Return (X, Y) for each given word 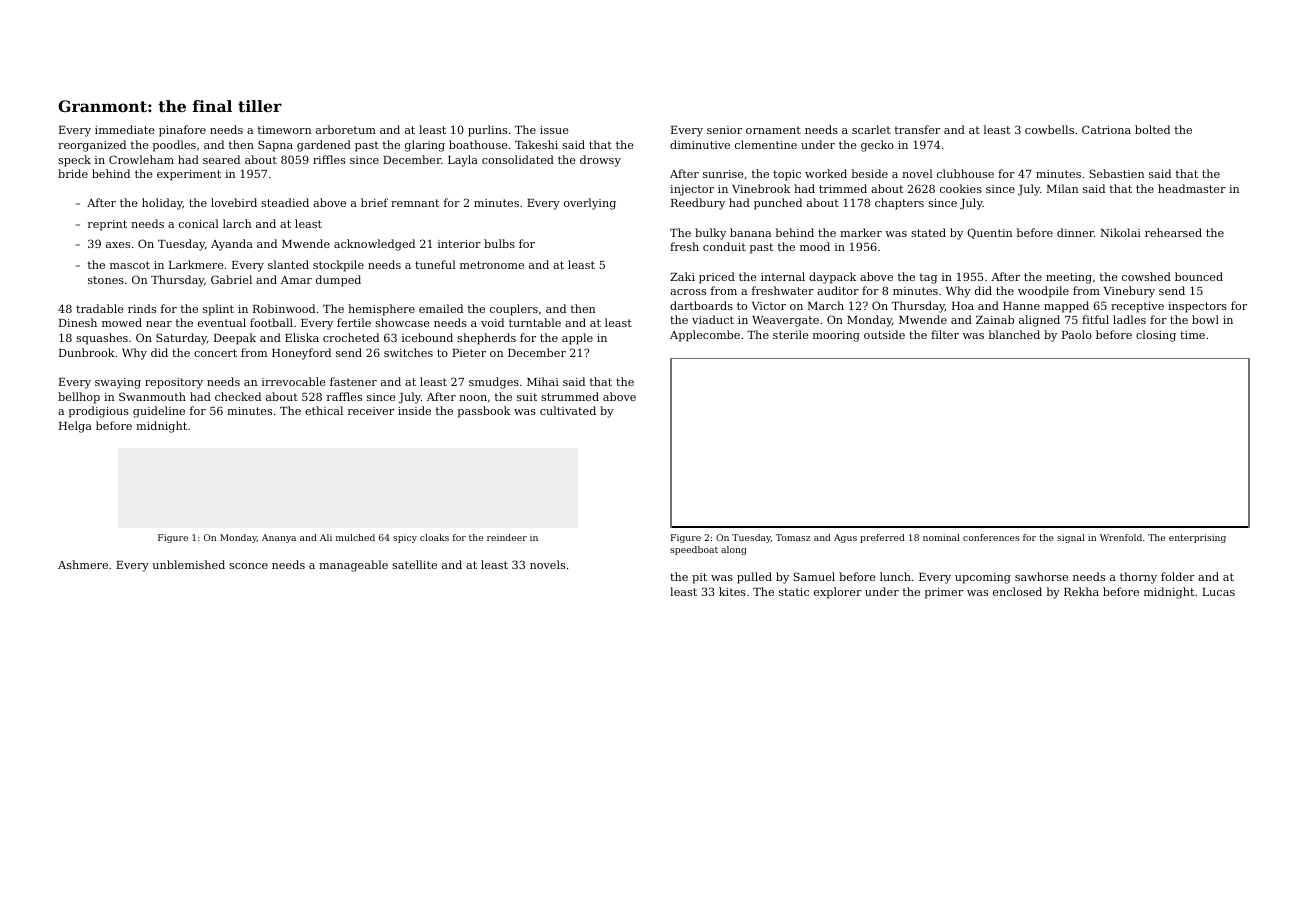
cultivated (568, 410)
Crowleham (141, 159)
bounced (1199, 276)
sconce (248, 566)
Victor (769, 306)
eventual (222, 322)
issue (554, 130)
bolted (1152, 129)
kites (732, 591)
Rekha (1081, 591)
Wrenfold (1121, 537)
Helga (75, 427)
